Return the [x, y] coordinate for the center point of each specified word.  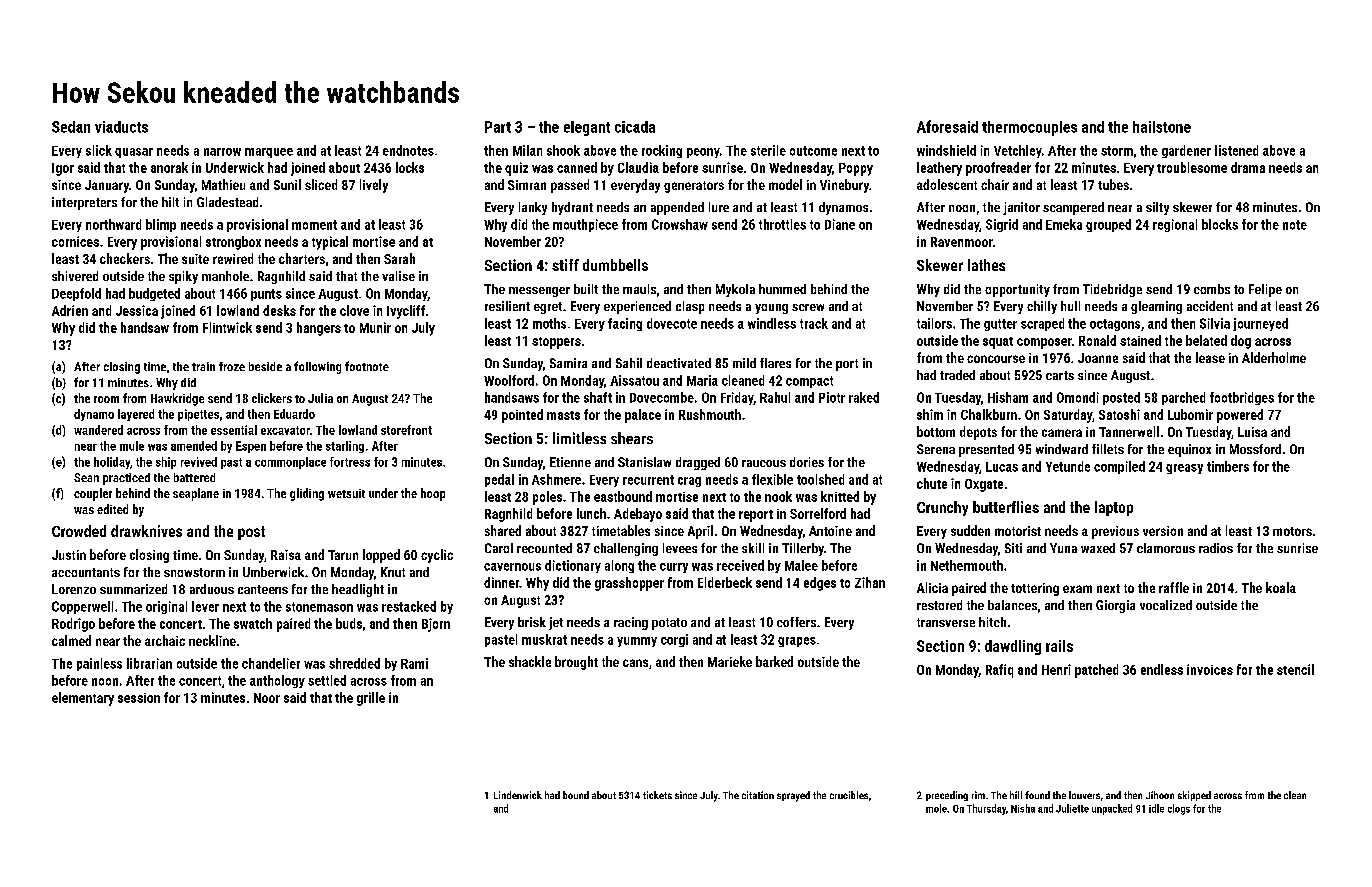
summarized [133, 589]
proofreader [998, 169]
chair [995, 184]
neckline [212, 640]
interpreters [84, 203]
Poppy [856, 169]
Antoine [830, 531]
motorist [1018, 531]
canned [577, 167]
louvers [1084, 795]
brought [576, 663]
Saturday [1068, 416]
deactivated [679, 363]
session [139, 698]
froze [232, 366]
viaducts [121, 127]
